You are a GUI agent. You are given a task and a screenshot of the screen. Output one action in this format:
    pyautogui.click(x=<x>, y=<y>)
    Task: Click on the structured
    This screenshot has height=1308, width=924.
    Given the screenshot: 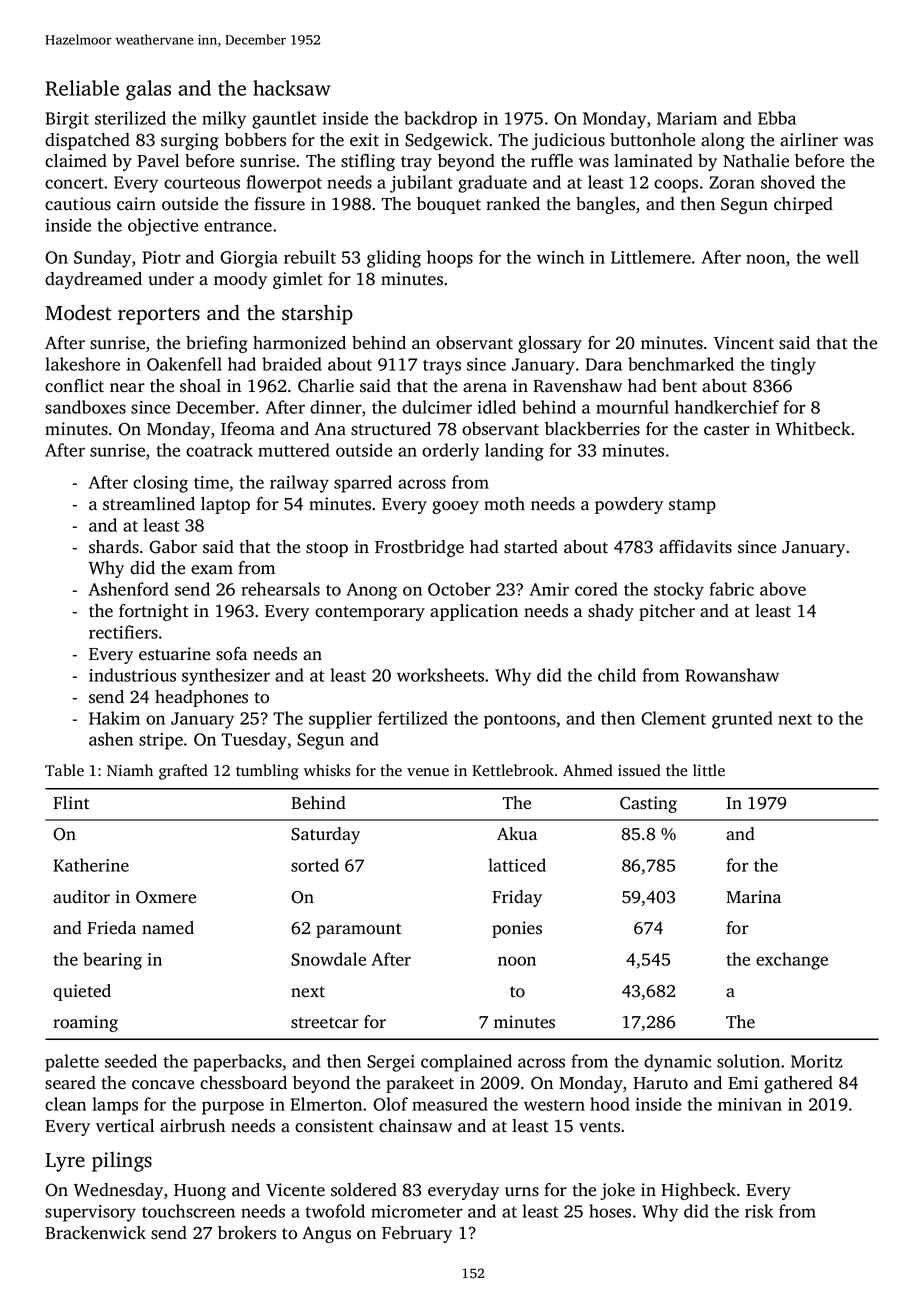 What is the action you would take?
    pyautogui.click(x=391, y=429)
